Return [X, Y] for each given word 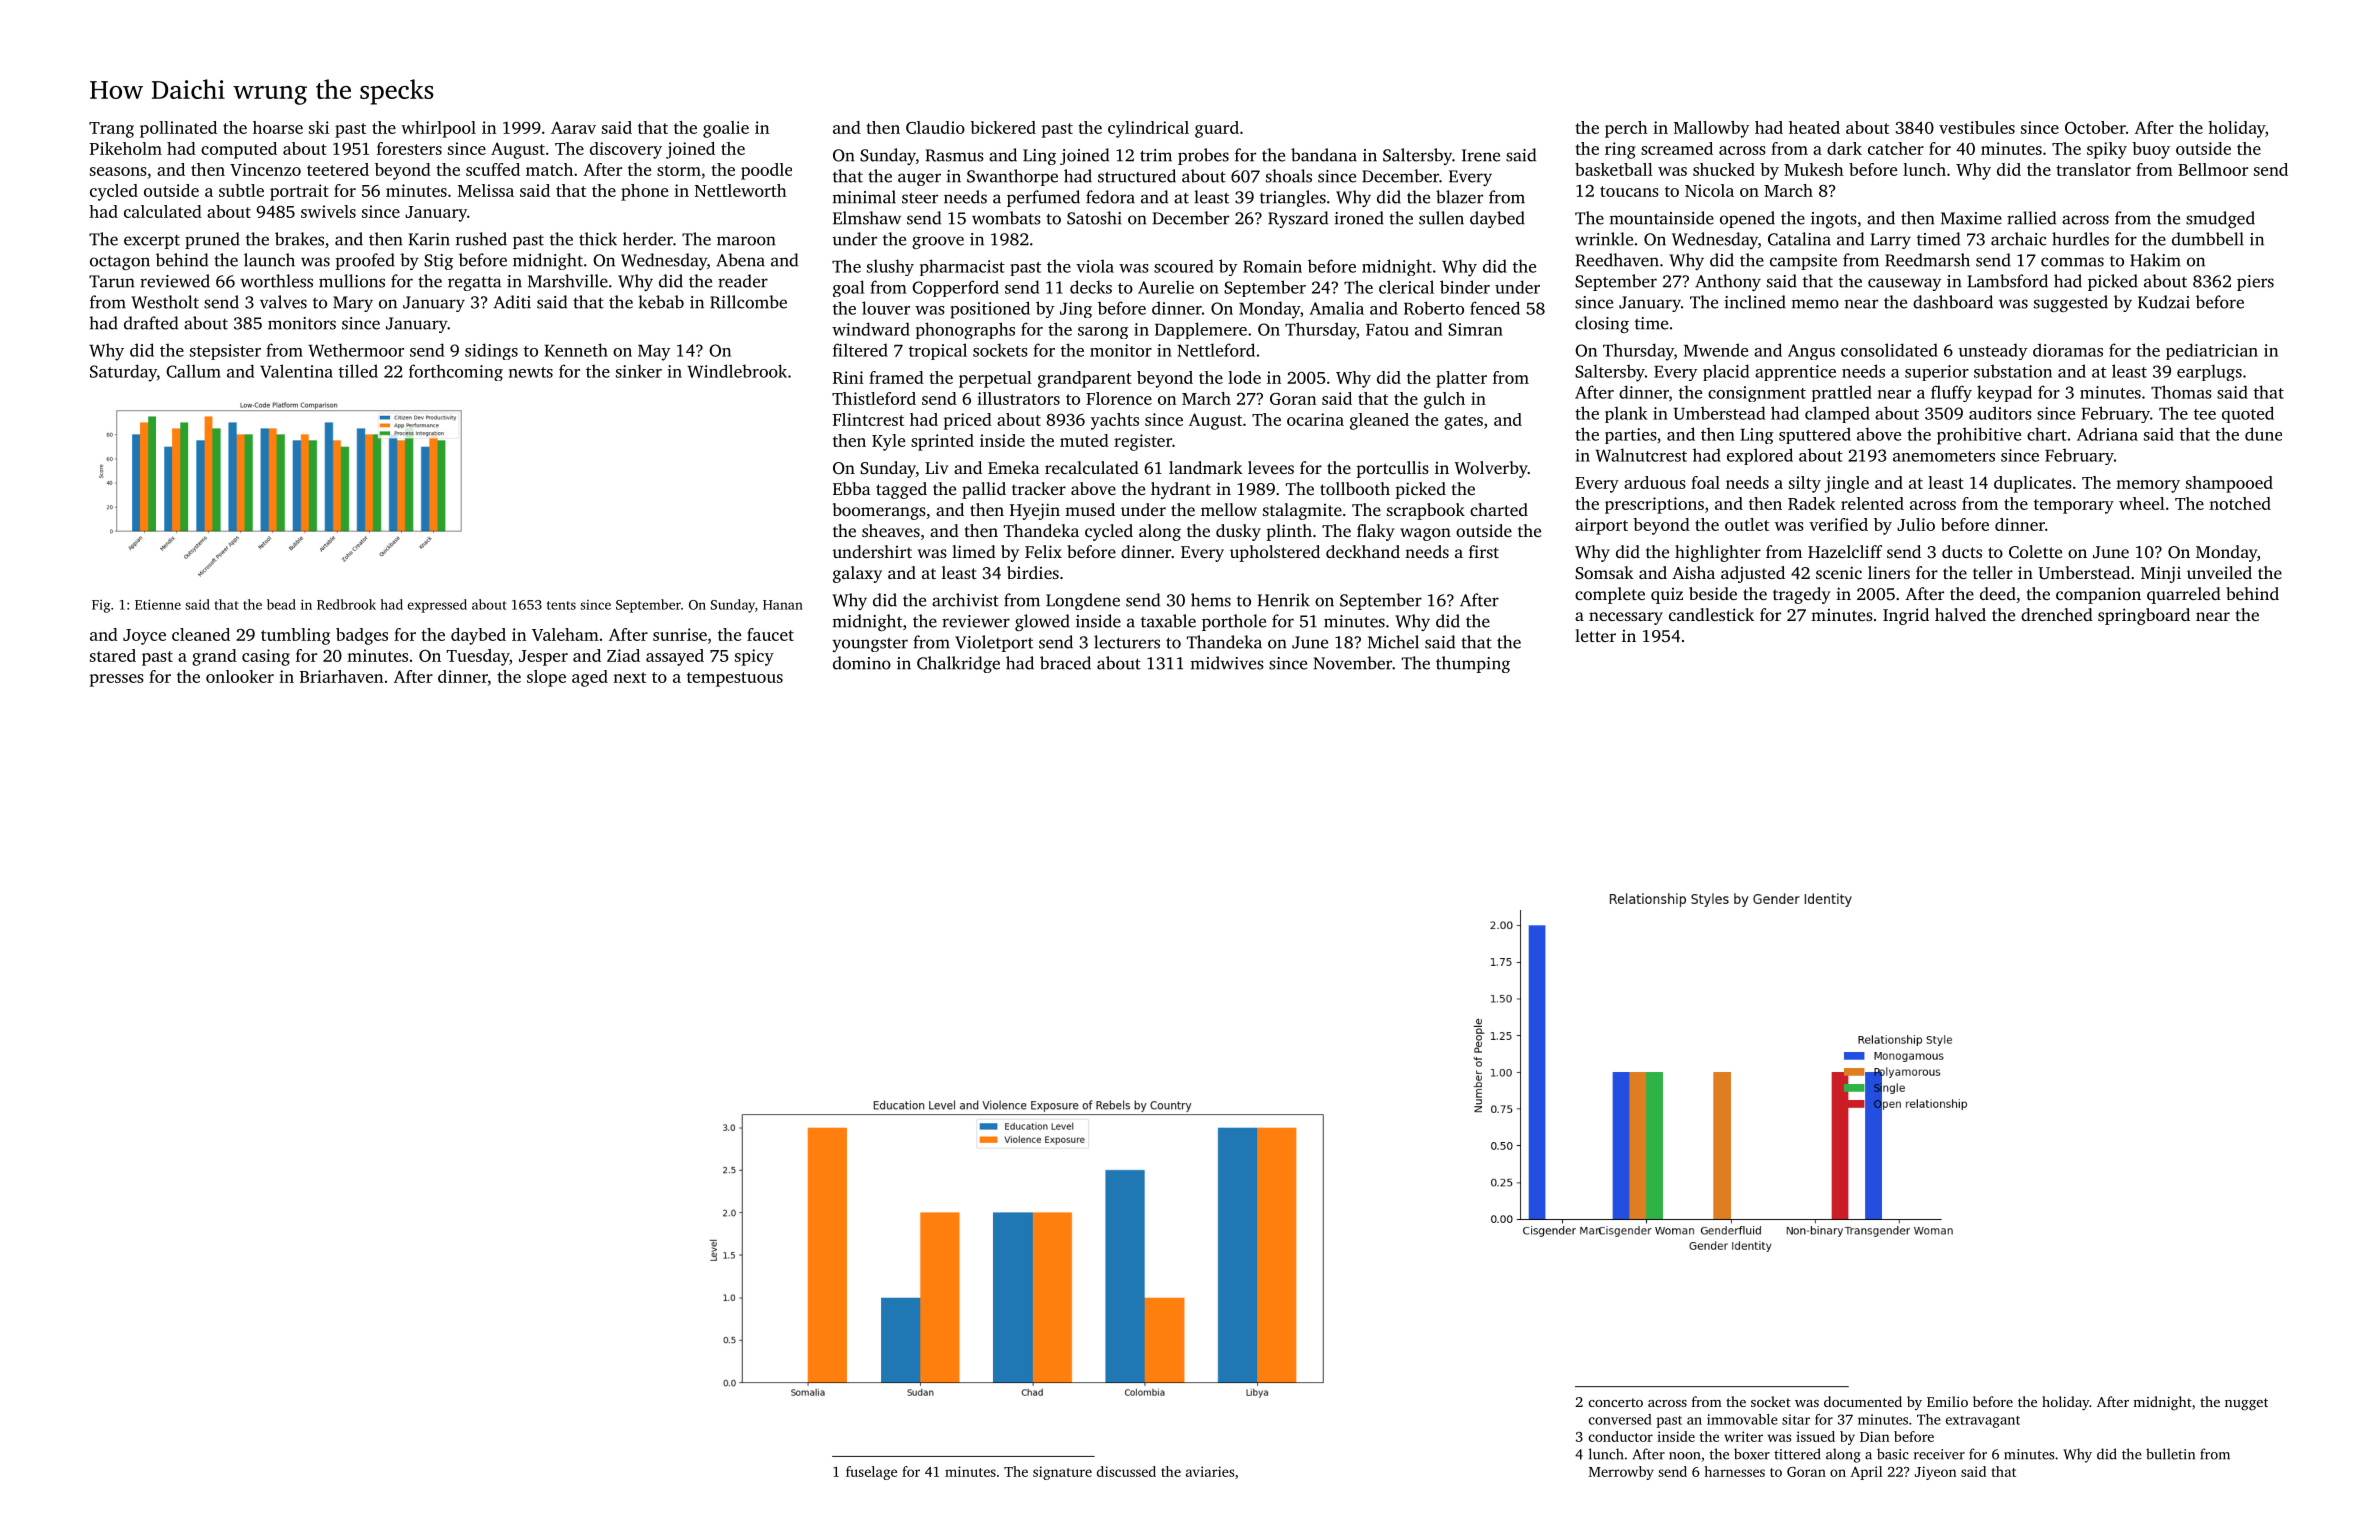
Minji [2161, 574]
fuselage [871, 1473]
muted [1084, 440]
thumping [1473, 664]
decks [1091, 287]
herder [648, 239]
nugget [2246, 1404]
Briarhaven [341, 676]
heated [1814, 127]
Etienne [158, 604]
